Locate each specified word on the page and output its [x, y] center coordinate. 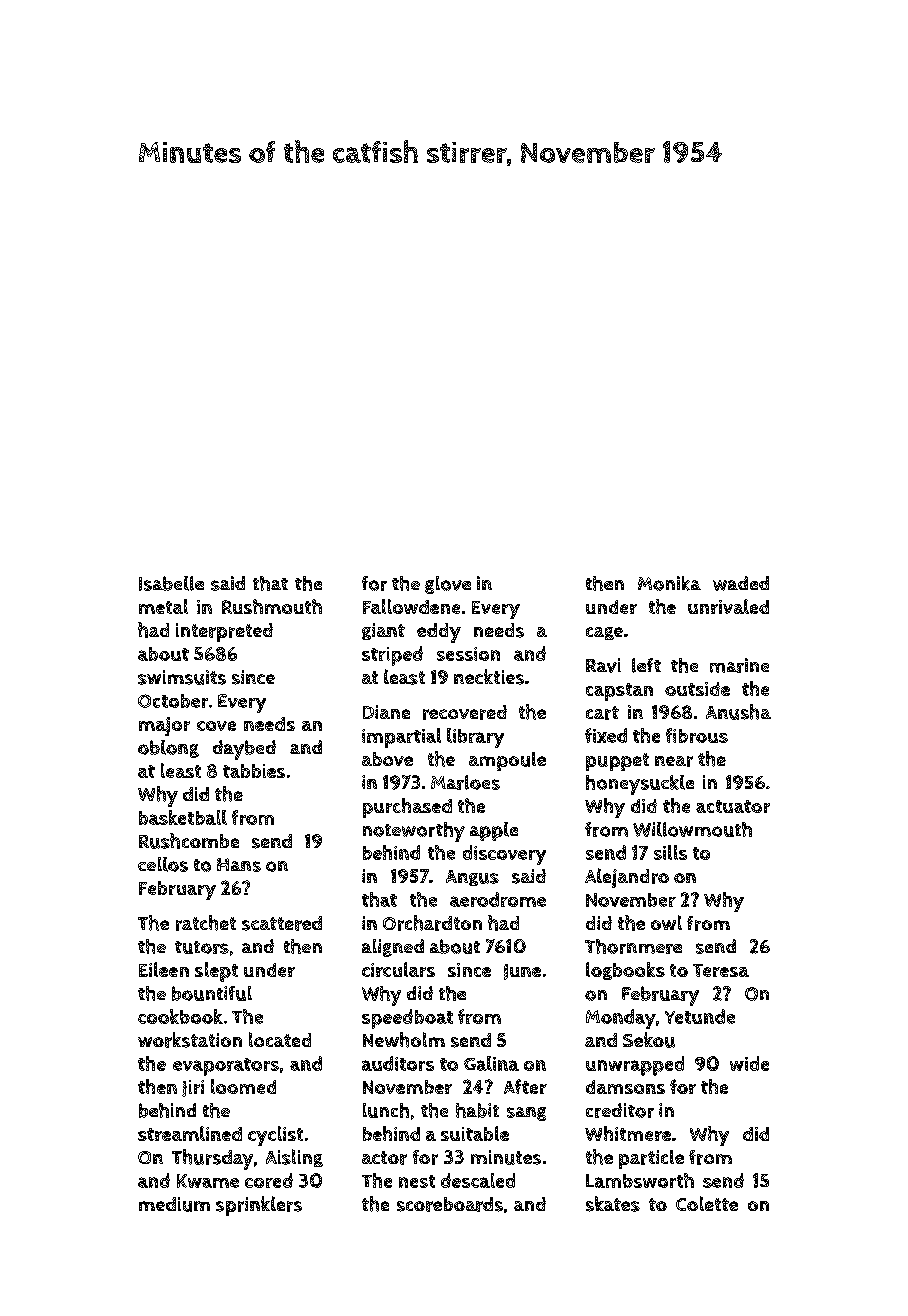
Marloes [465, 782]
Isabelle [171, 583]
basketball [183, 817]
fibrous [697, 735]
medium [174, 1204]
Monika [669, 583]
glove [448, 585]
